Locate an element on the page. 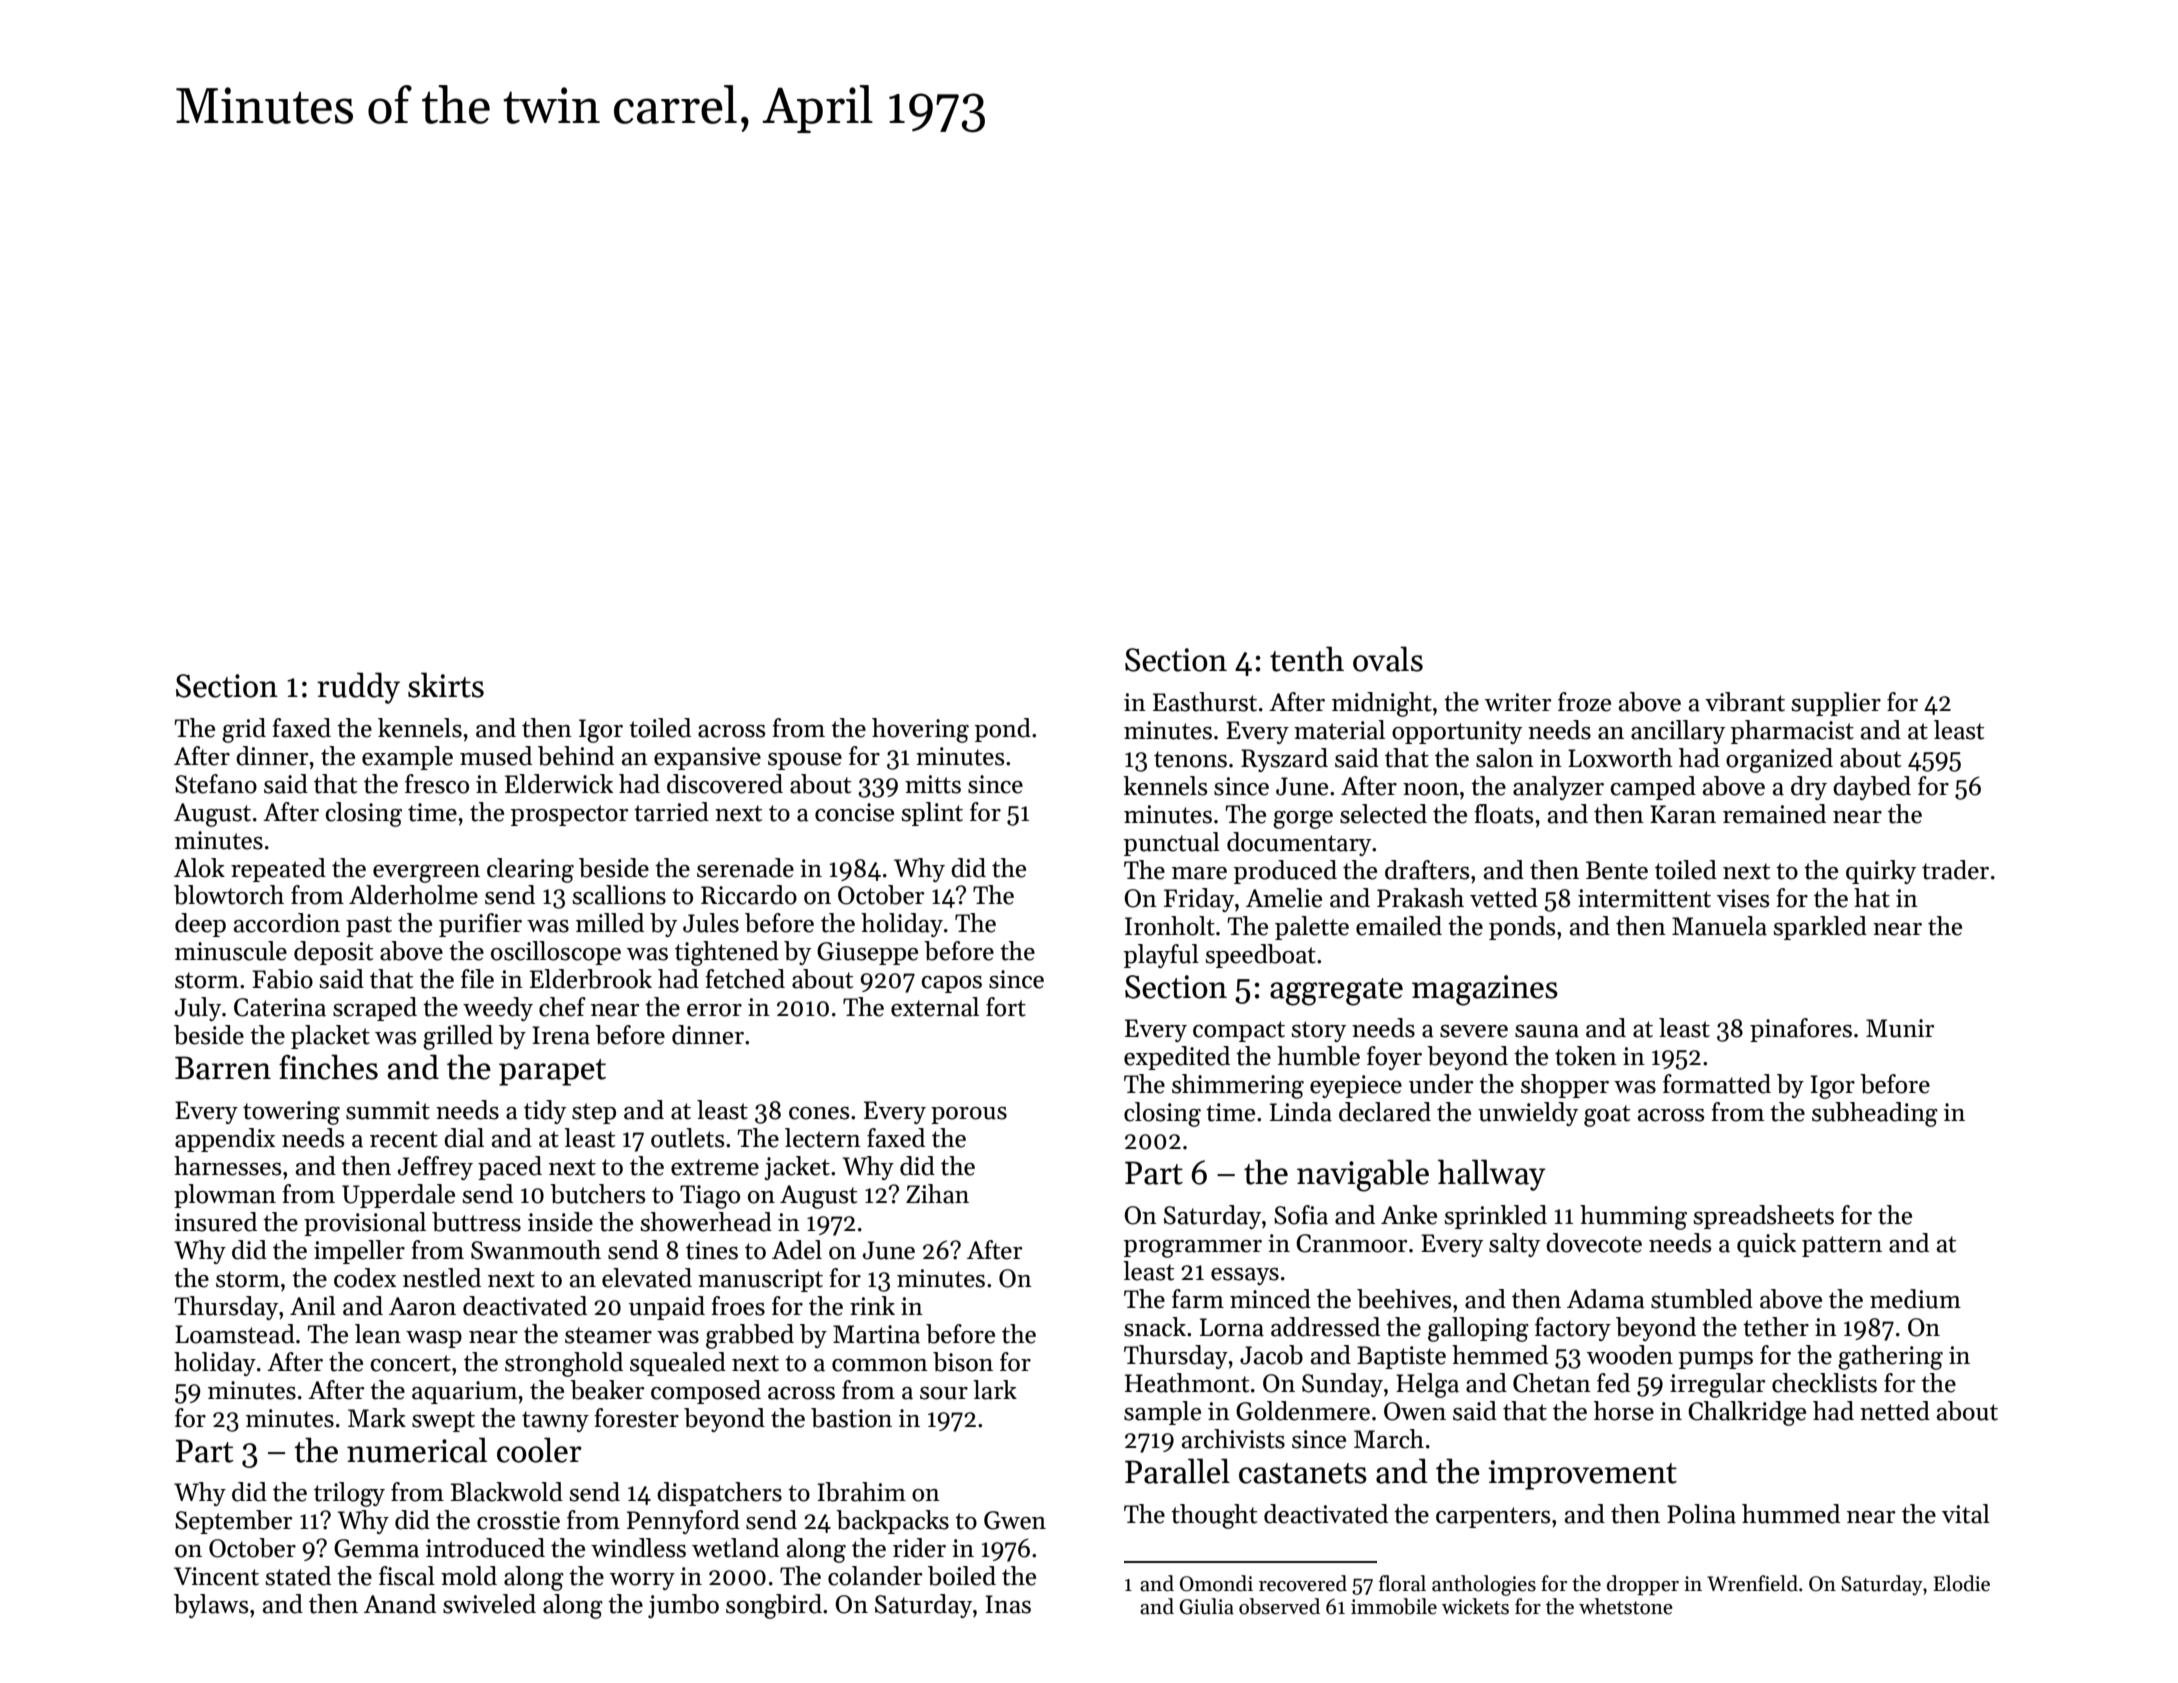  clearing is located at coordinates (530, 870).
